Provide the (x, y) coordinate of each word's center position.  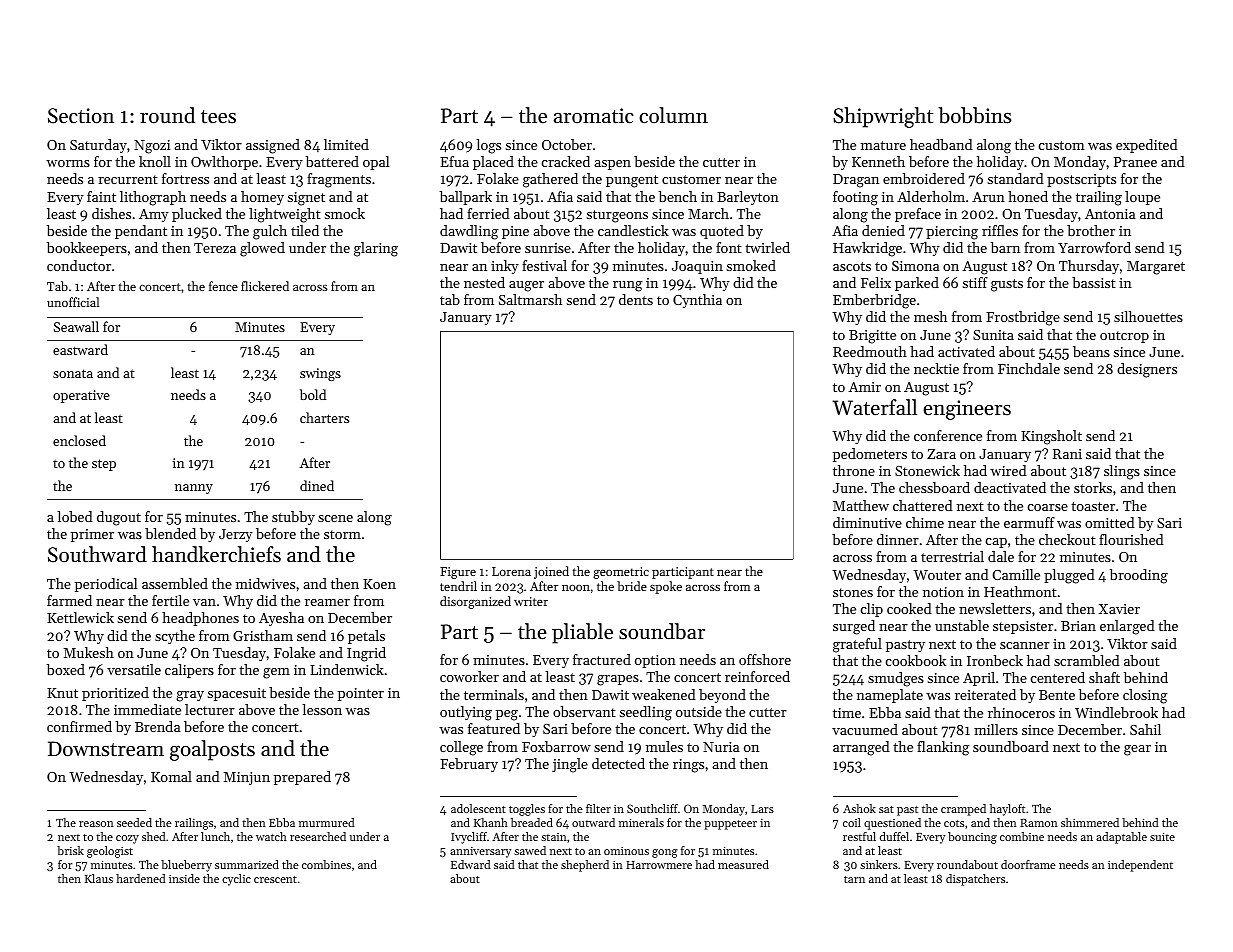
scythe (175, 637)
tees (218, 117)
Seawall (76, 326)
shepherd (585, 866)
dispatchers (975, 880)
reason (96, 824)
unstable (962, 625)
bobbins (974, 115)
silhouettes (1148, 316)
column (673, 115)
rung (628, 286)
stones (853, 592)
